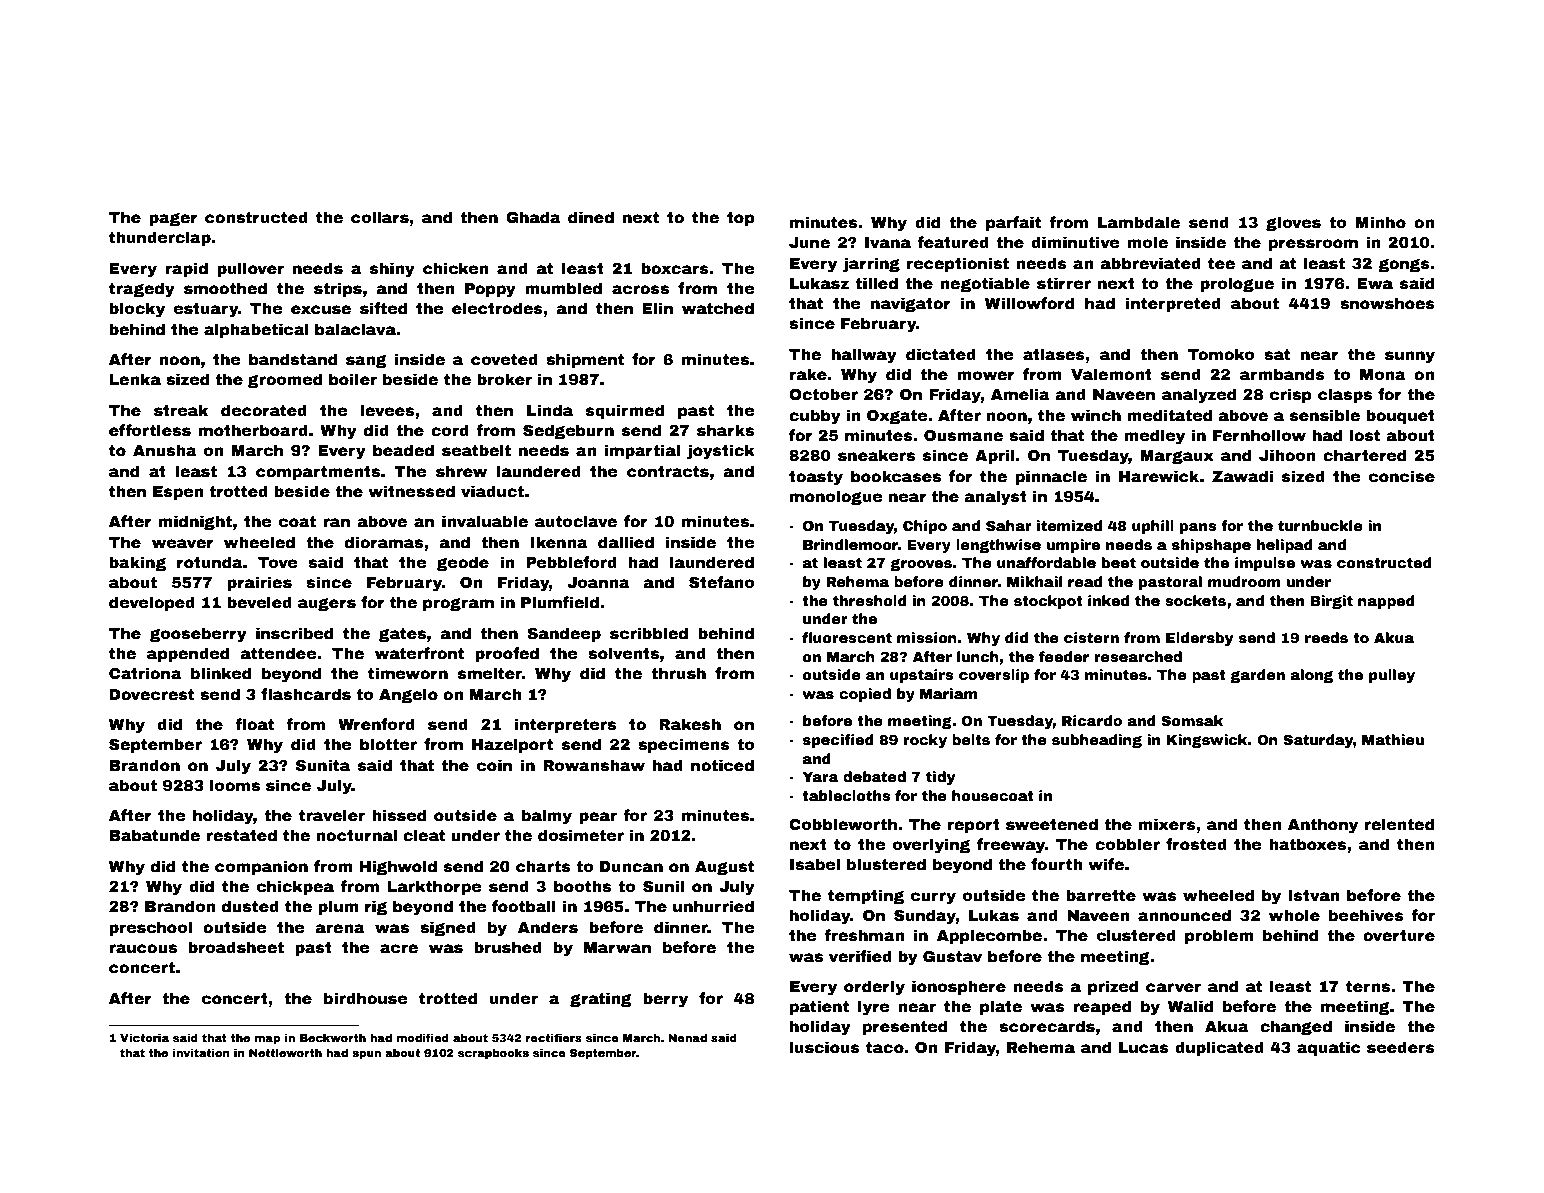  I want to click on Minho, so click(1380, 222).
